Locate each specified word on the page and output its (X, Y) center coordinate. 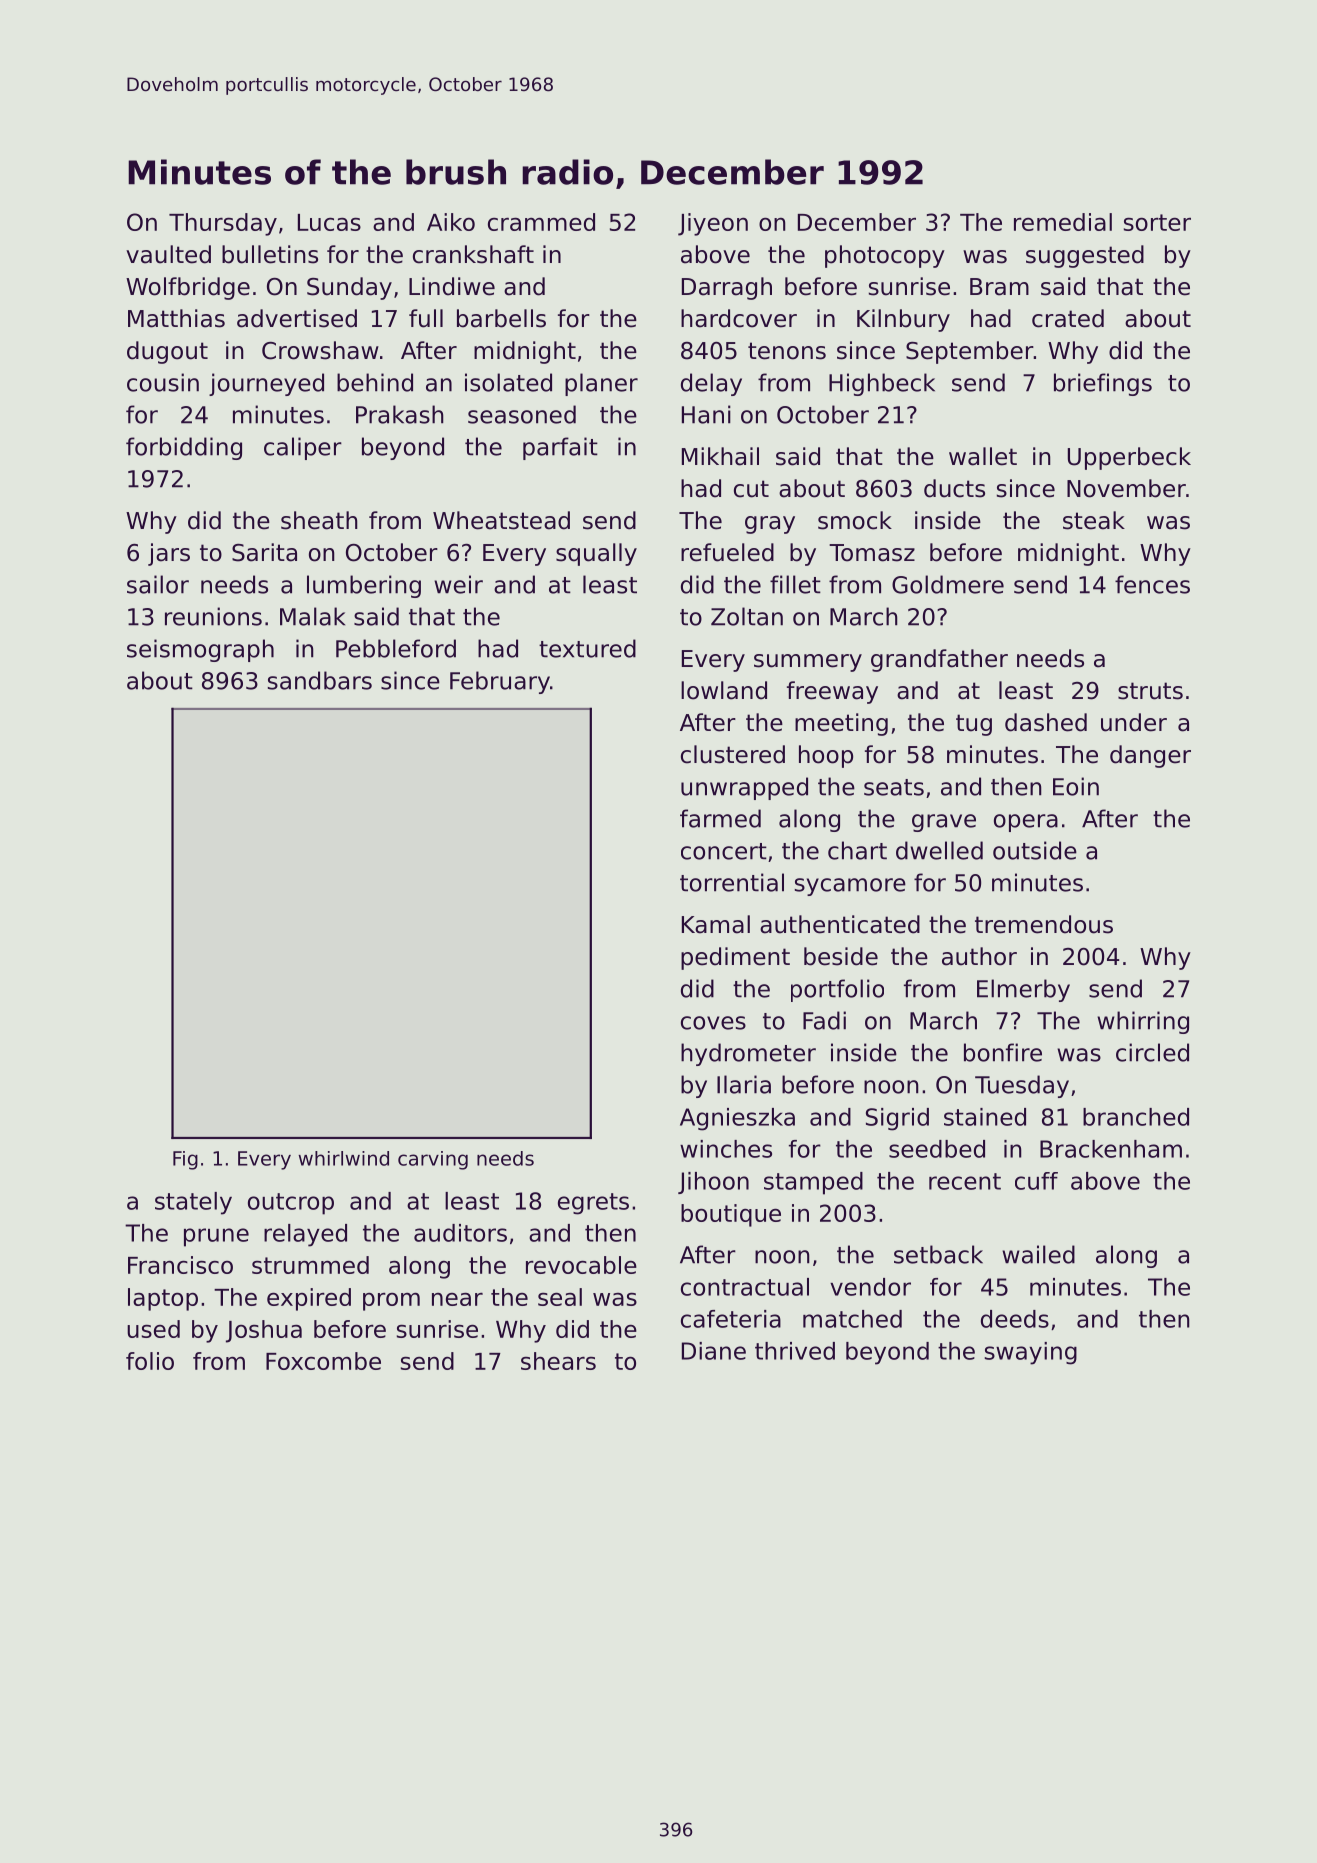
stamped (813, 1183)
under (1134, 722)
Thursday (223, 224)
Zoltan (747, 616)
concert (724, 851)
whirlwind (343, 1158)
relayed (305, 1235)
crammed (541, 222)
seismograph (200, 650)
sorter (1157, 222)
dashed (1046, 722)
